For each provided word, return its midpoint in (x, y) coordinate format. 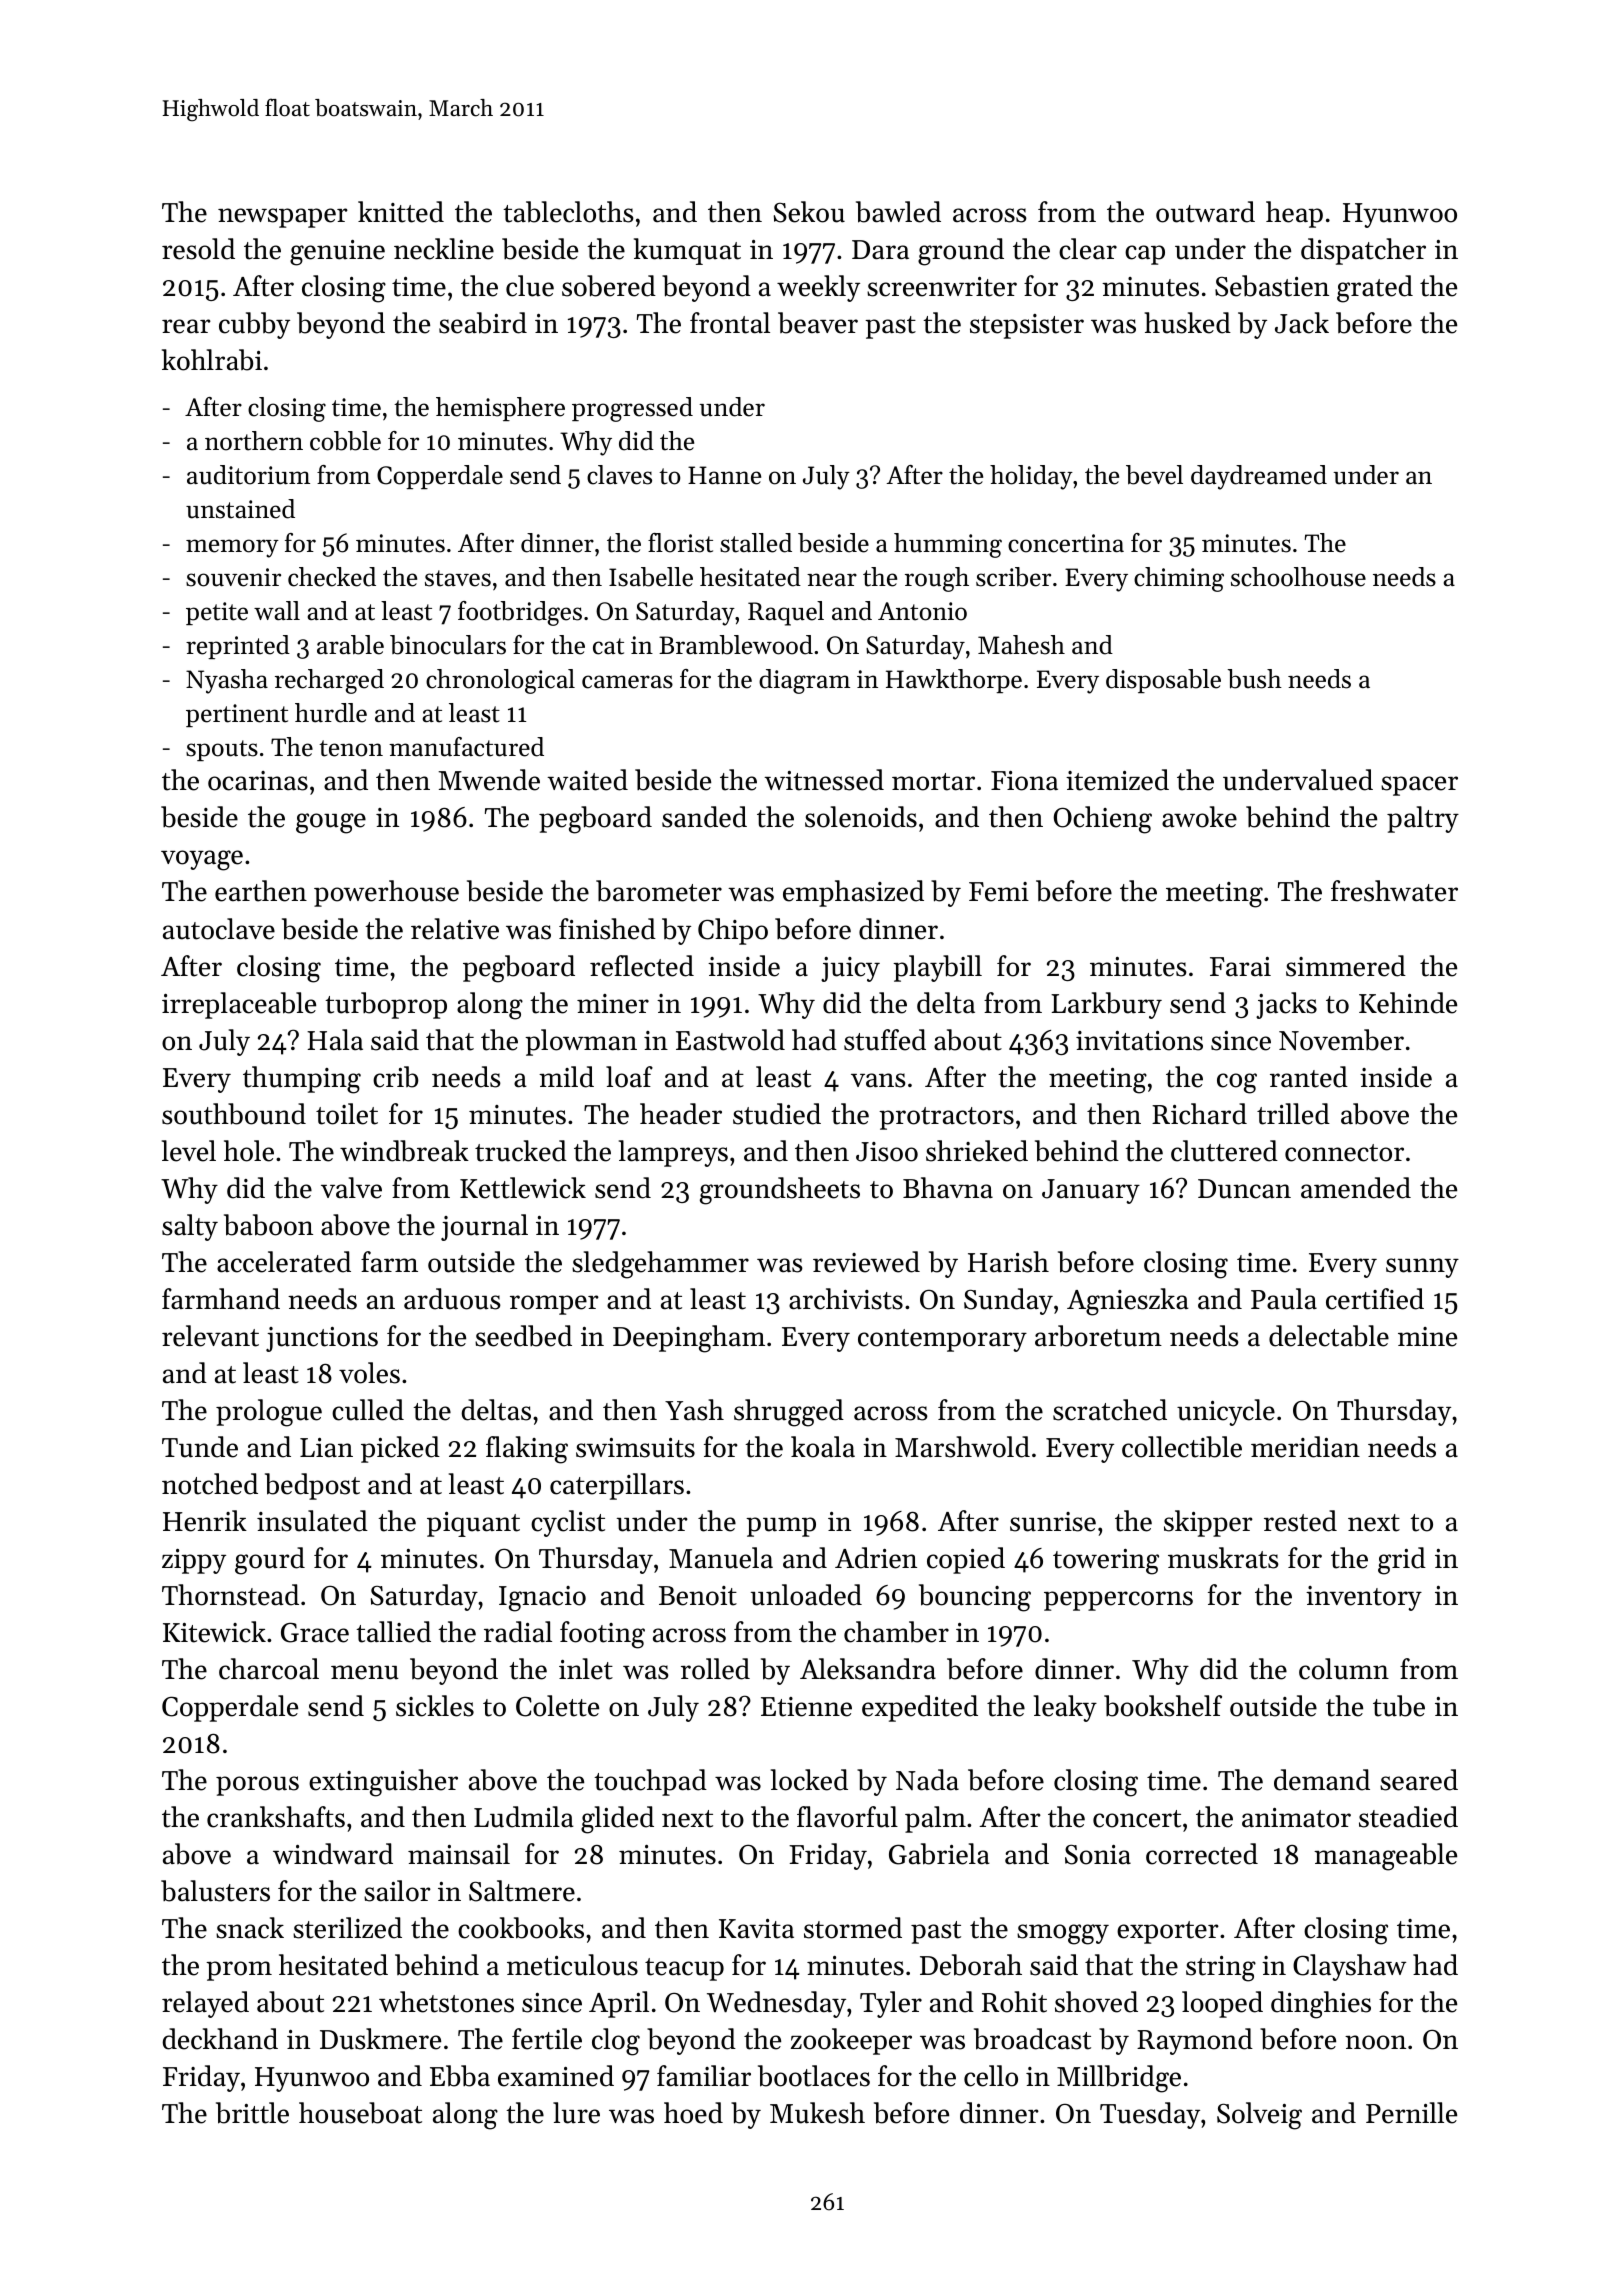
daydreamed (1259, 477)
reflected (642, 966)
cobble (345, 441)
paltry (1423, 819)
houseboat (360, 2113)
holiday (1031, 477)
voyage (202, 860)
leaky (1065, 1708)
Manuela (721, 1558)
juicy (850, 969)
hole (249, 1151)
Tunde (200, 1447)
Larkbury (1106, 1005)
